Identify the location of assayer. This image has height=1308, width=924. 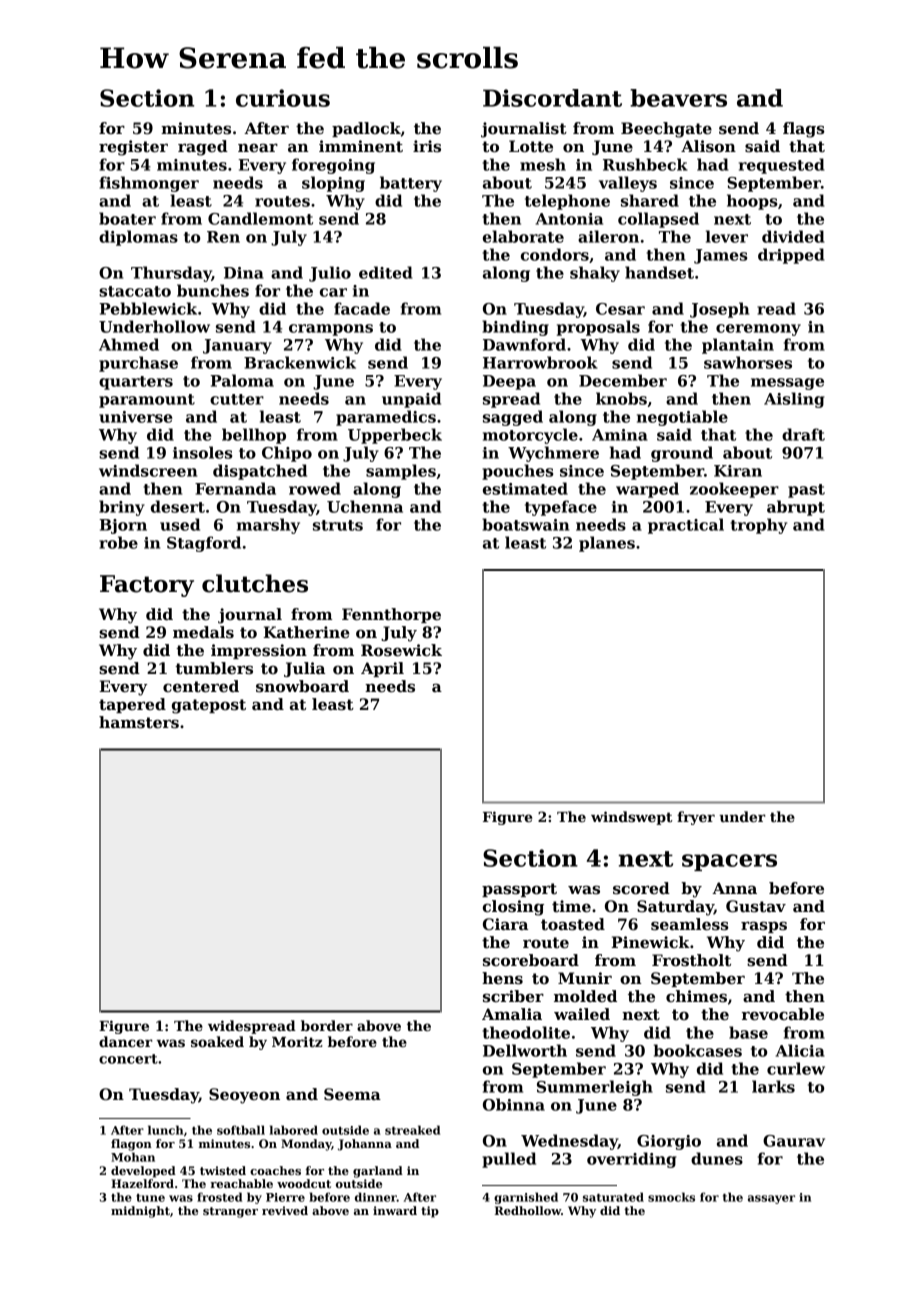
(771, 1199).
